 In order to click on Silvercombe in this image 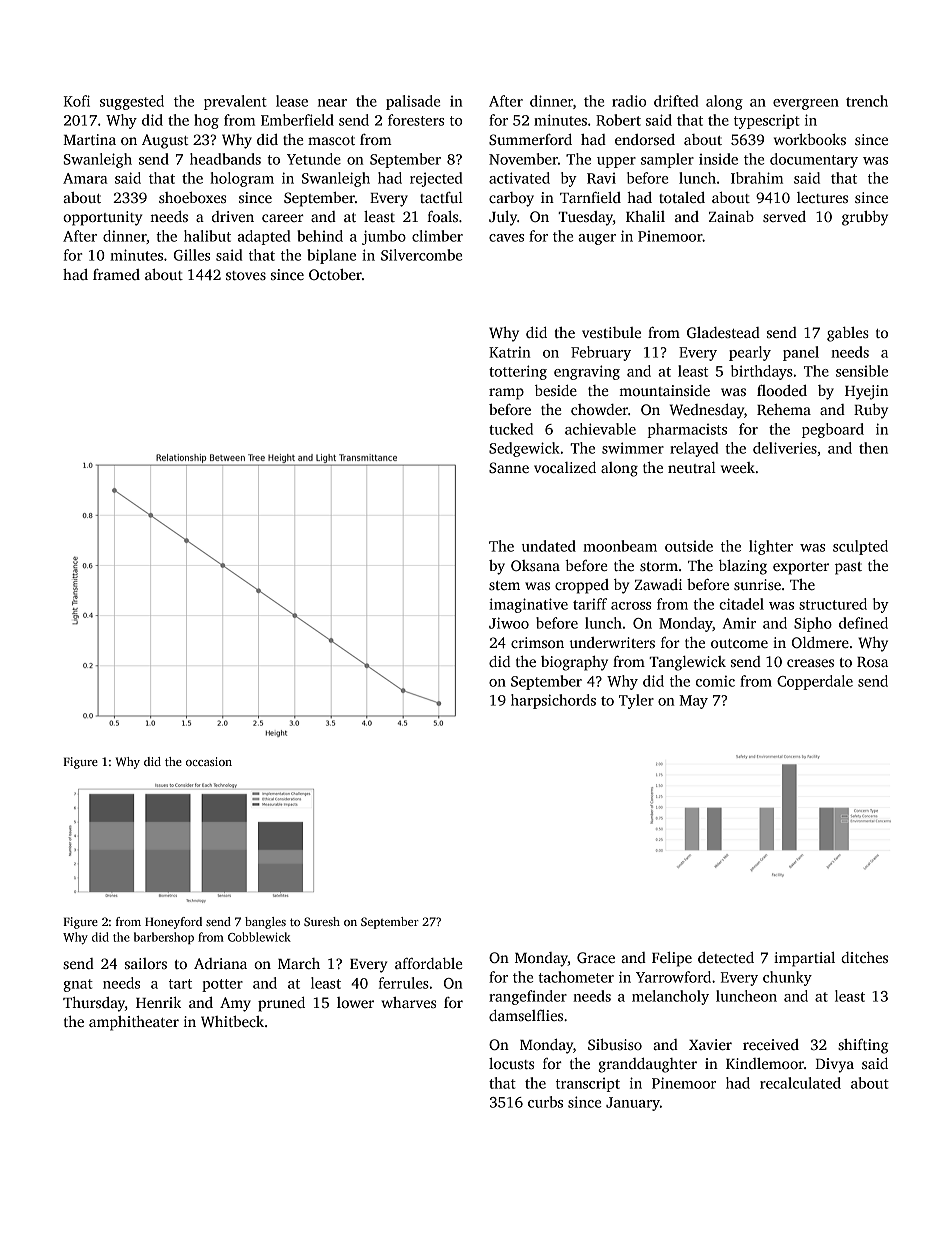, I will do `click(421, 255)`.
